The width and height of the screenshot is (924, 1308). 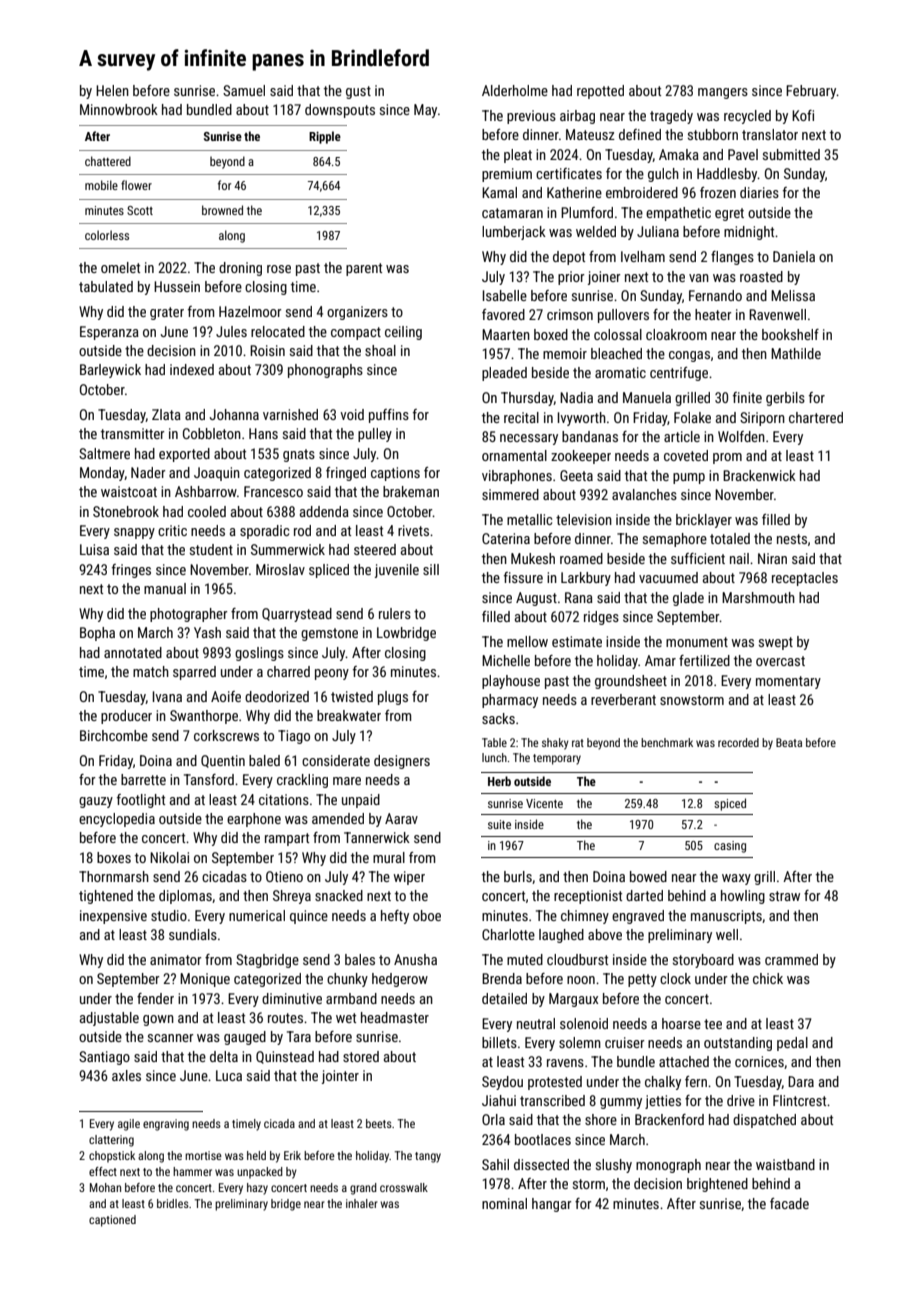 What do you see at coordinates (514, 455) in the screenshot?
I see `ornamental` at bounding box center [514, 455].
